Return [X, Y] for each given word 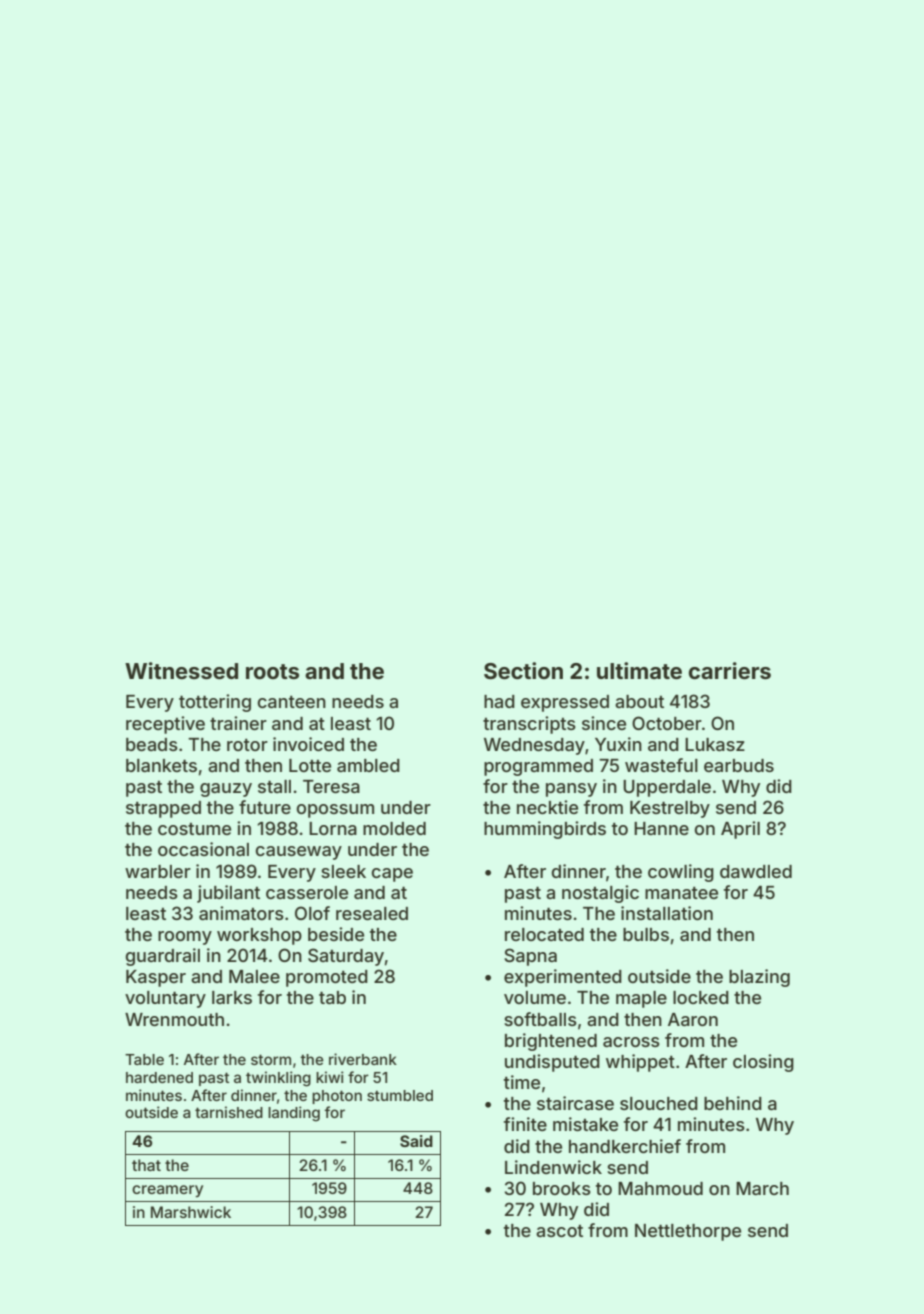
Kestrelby [670, 809]
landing [294, 1114]
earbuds [739, 765]
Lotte [310, 765]
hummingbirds [545, 830]
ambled [368, 765]
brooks [562, 1188]
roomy [185, 938]
